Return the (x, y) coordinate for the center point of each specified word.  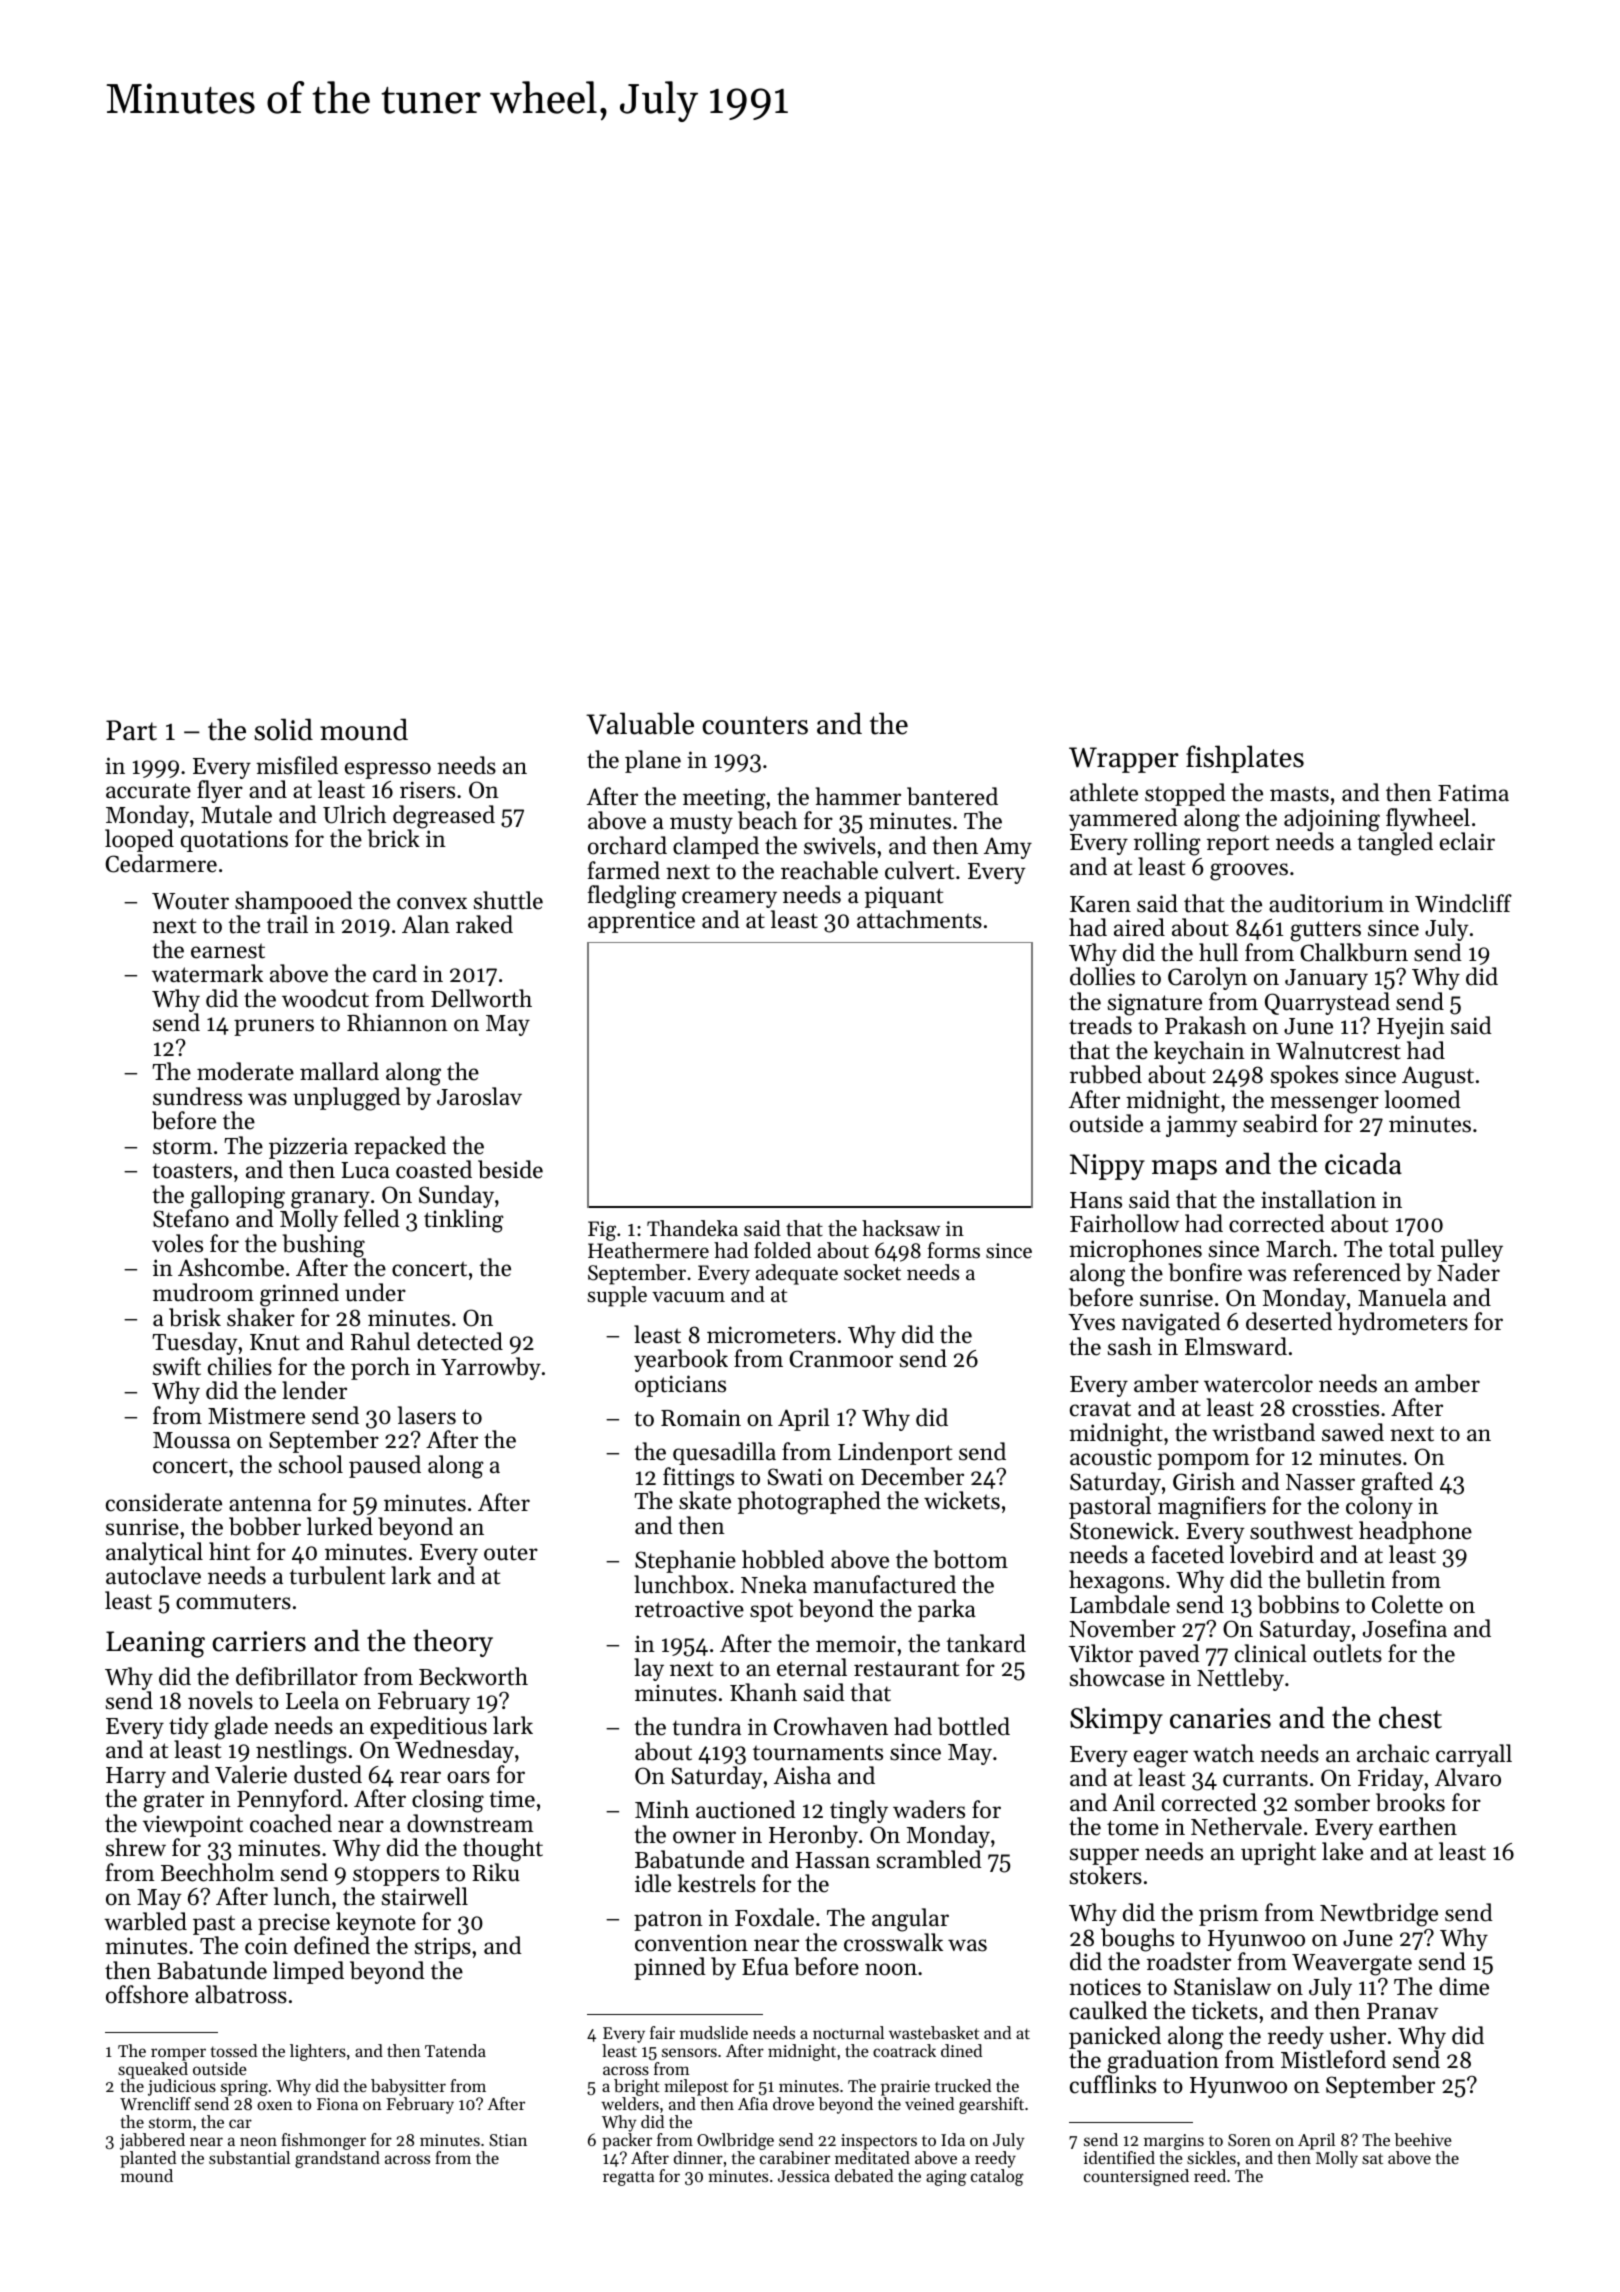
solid (283, 729)
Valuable (640, 723)
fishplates (1245, 759)
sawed (1353, 1432)
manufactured (884, 1584)
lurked (340, 1526)
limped (308, 1972)
